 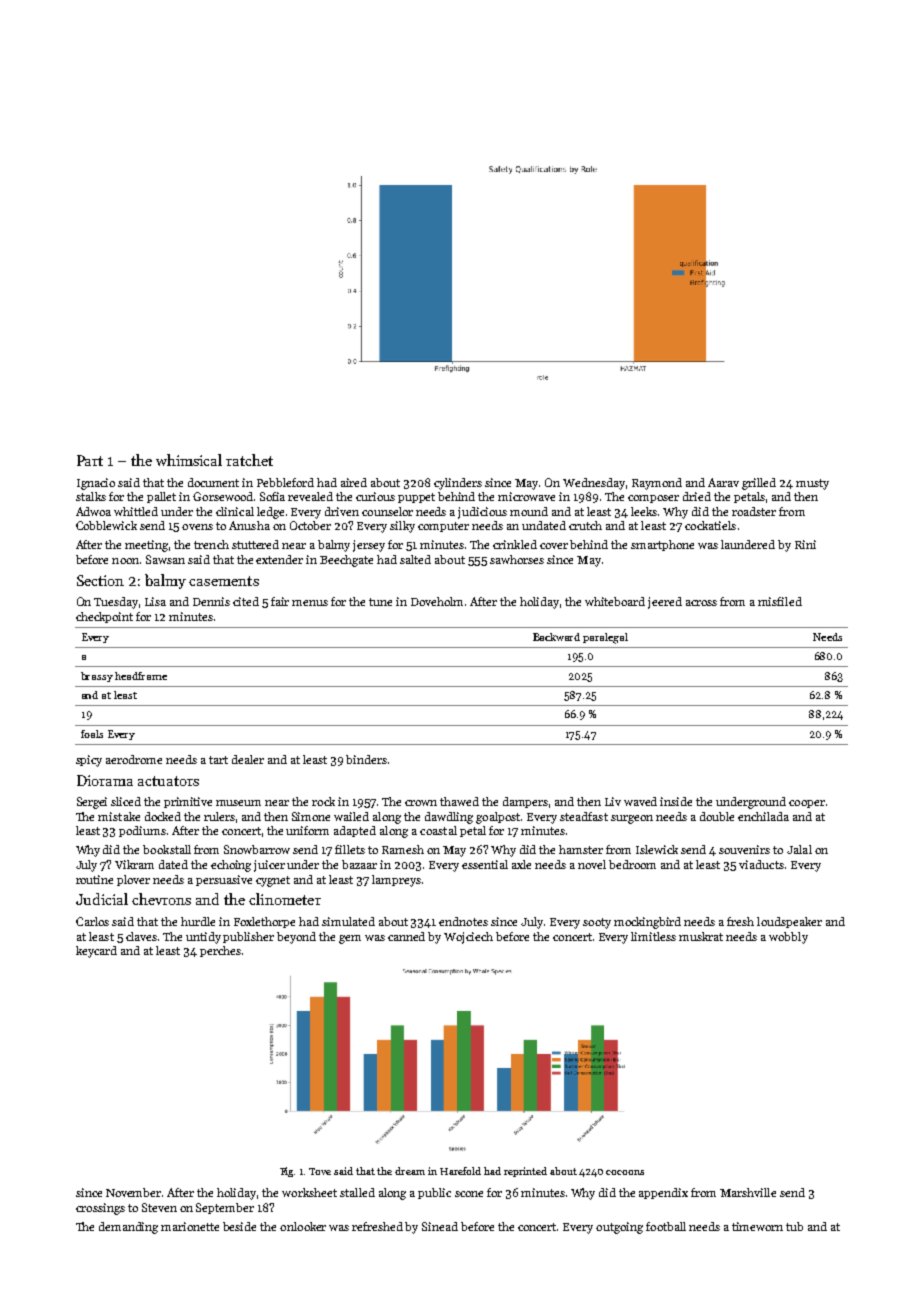 I want to click on jeered, so click(x=665, y=603).
